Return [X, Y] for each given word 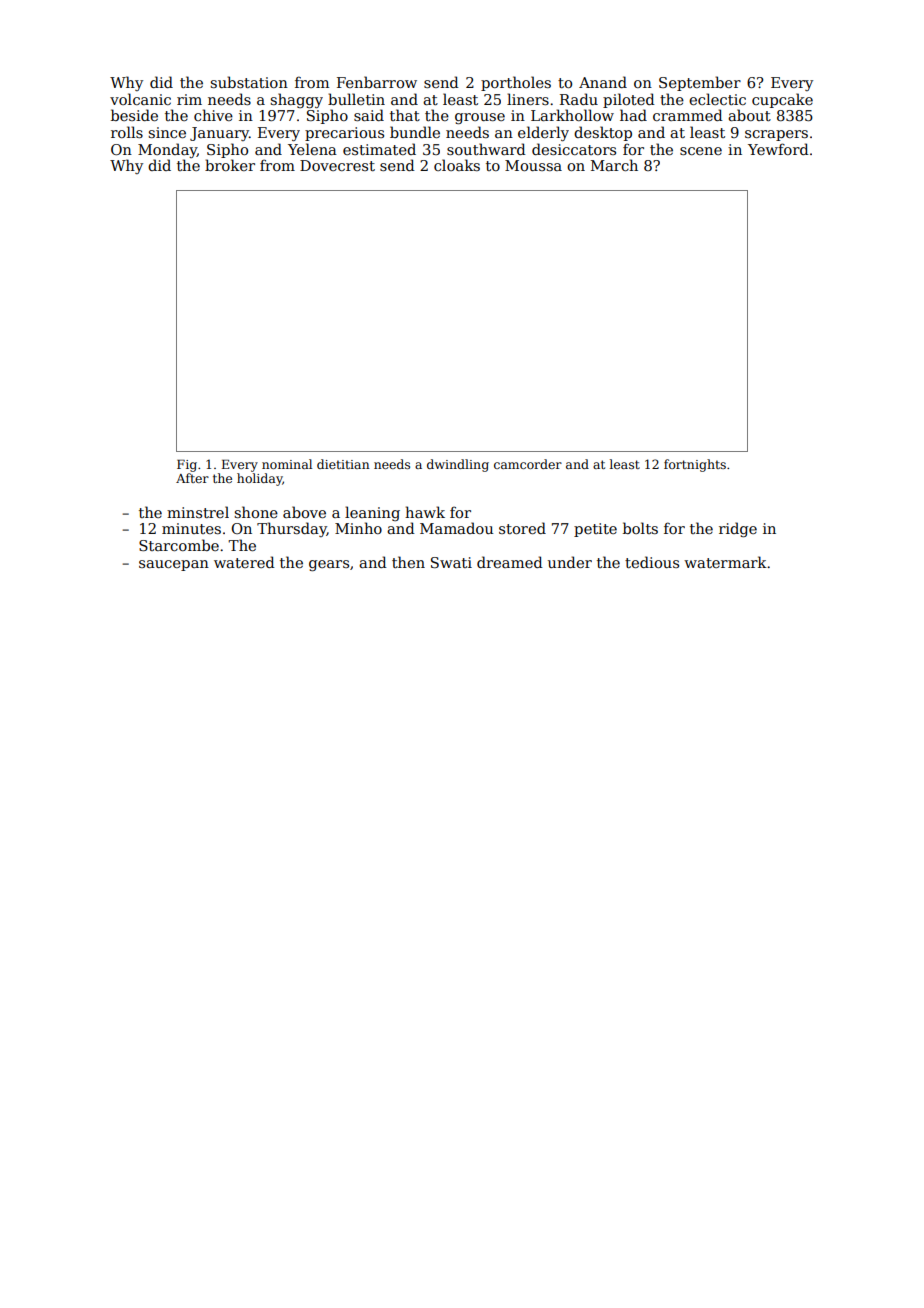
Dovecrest [337, 165]
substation [249, 82]
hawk [425, 512]
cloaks [457, 165]
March [614, 165]
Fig [187, 466]
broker [230, 165]
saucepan [174, 565]
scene [701, 151]
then [408, 562]
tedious [652, 562]
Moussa [533, 165]
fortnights [695, 465]
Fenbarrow [377, 82]
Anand [603, 82]
